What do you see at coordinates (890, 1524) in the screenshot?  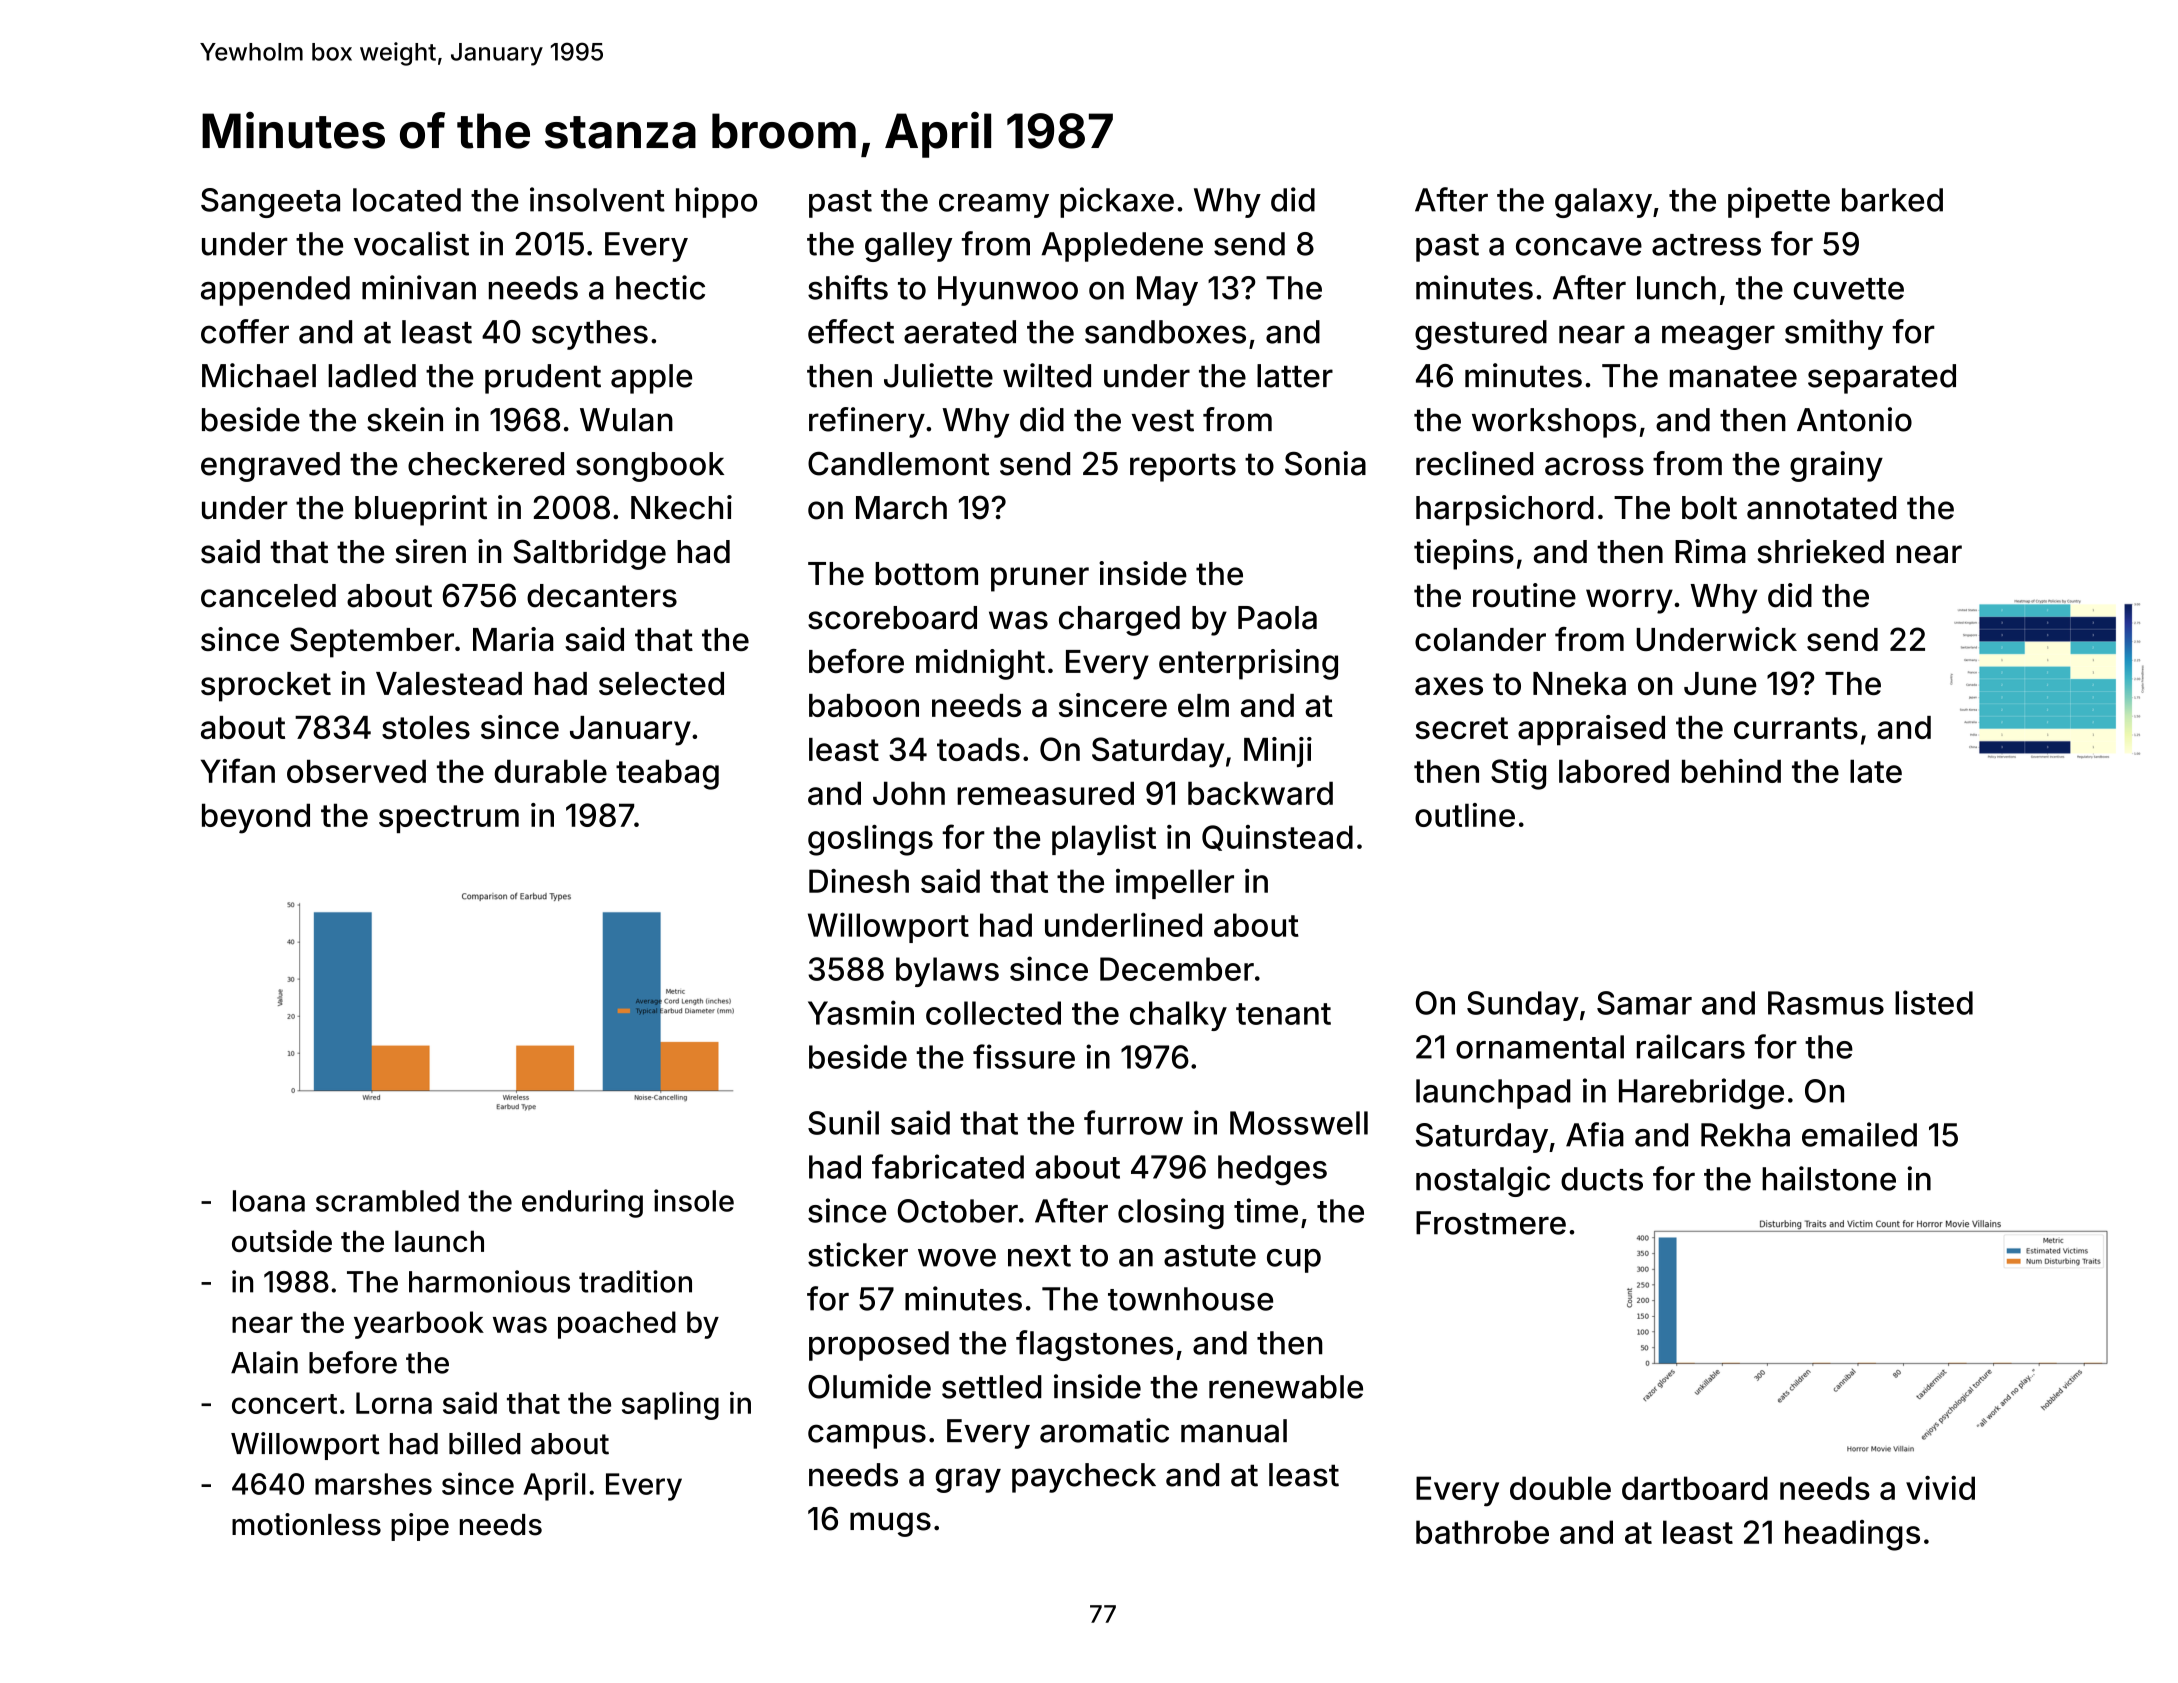 I see `mugs` at bounding box center [890, 1524].
